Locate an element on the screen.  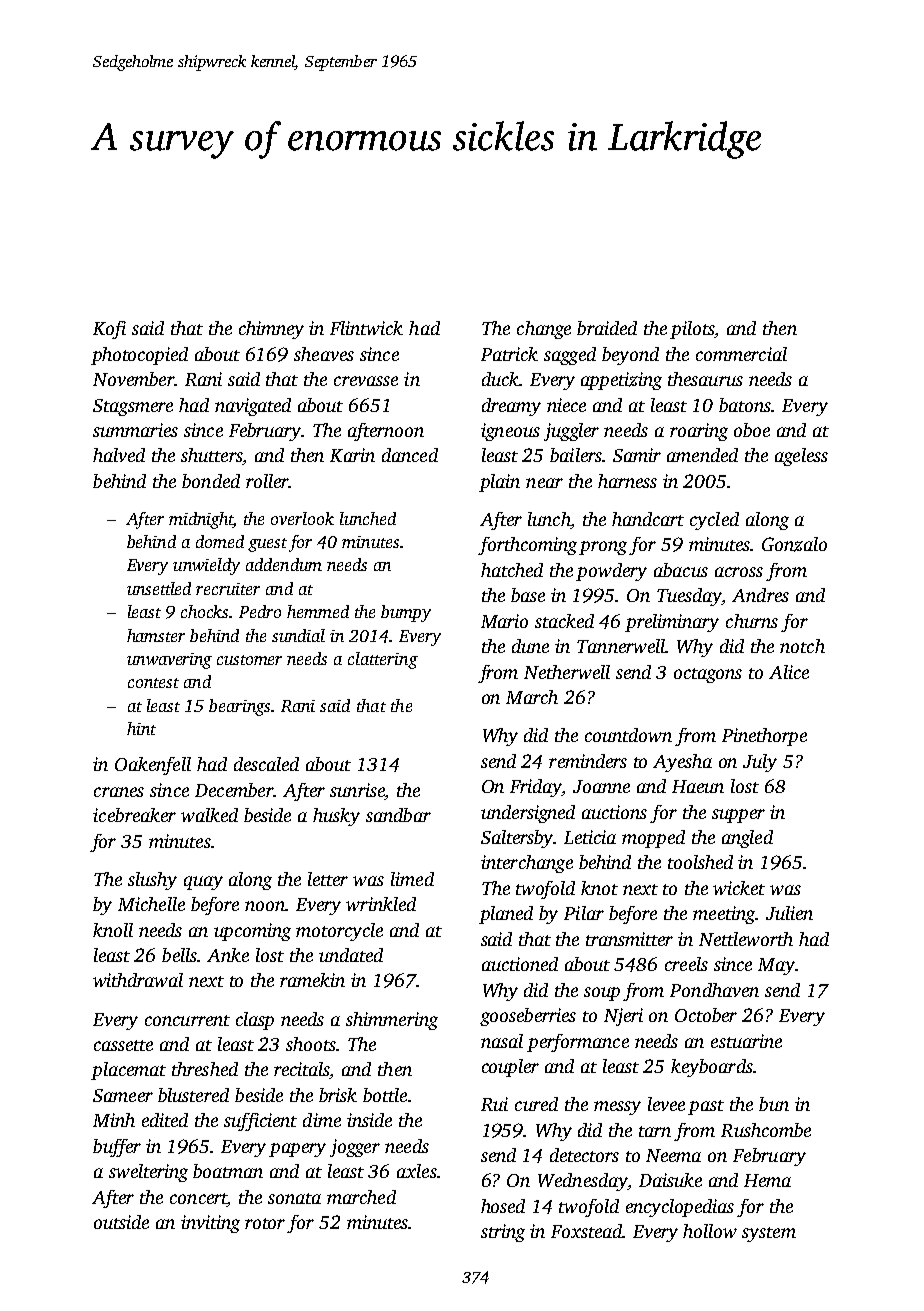
hollow is located at coordinates (710, 1231).
